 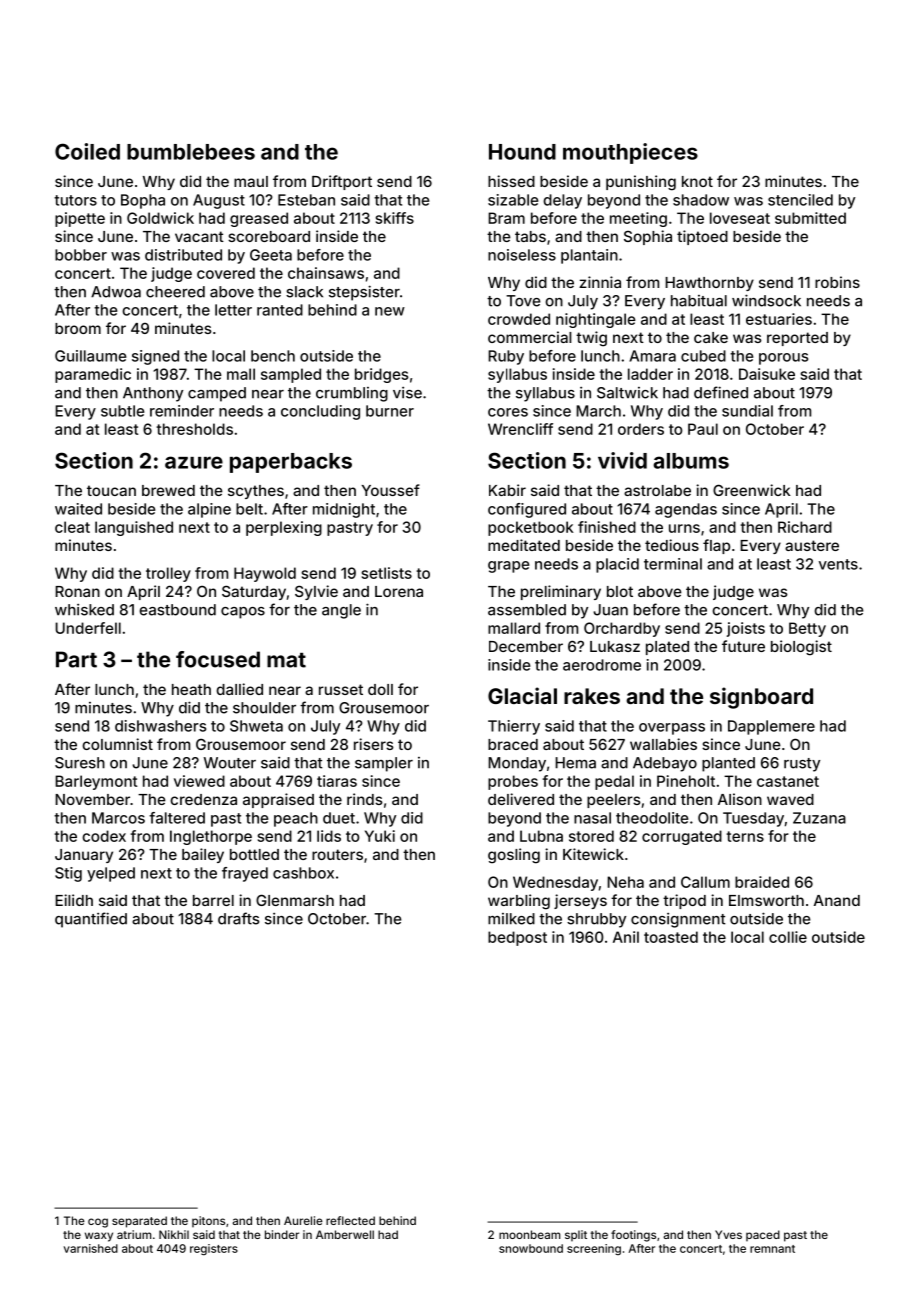 What do you see at coordinates (517, 938) in the image?
I see `bedpost` at bounding box center [517, 938].
